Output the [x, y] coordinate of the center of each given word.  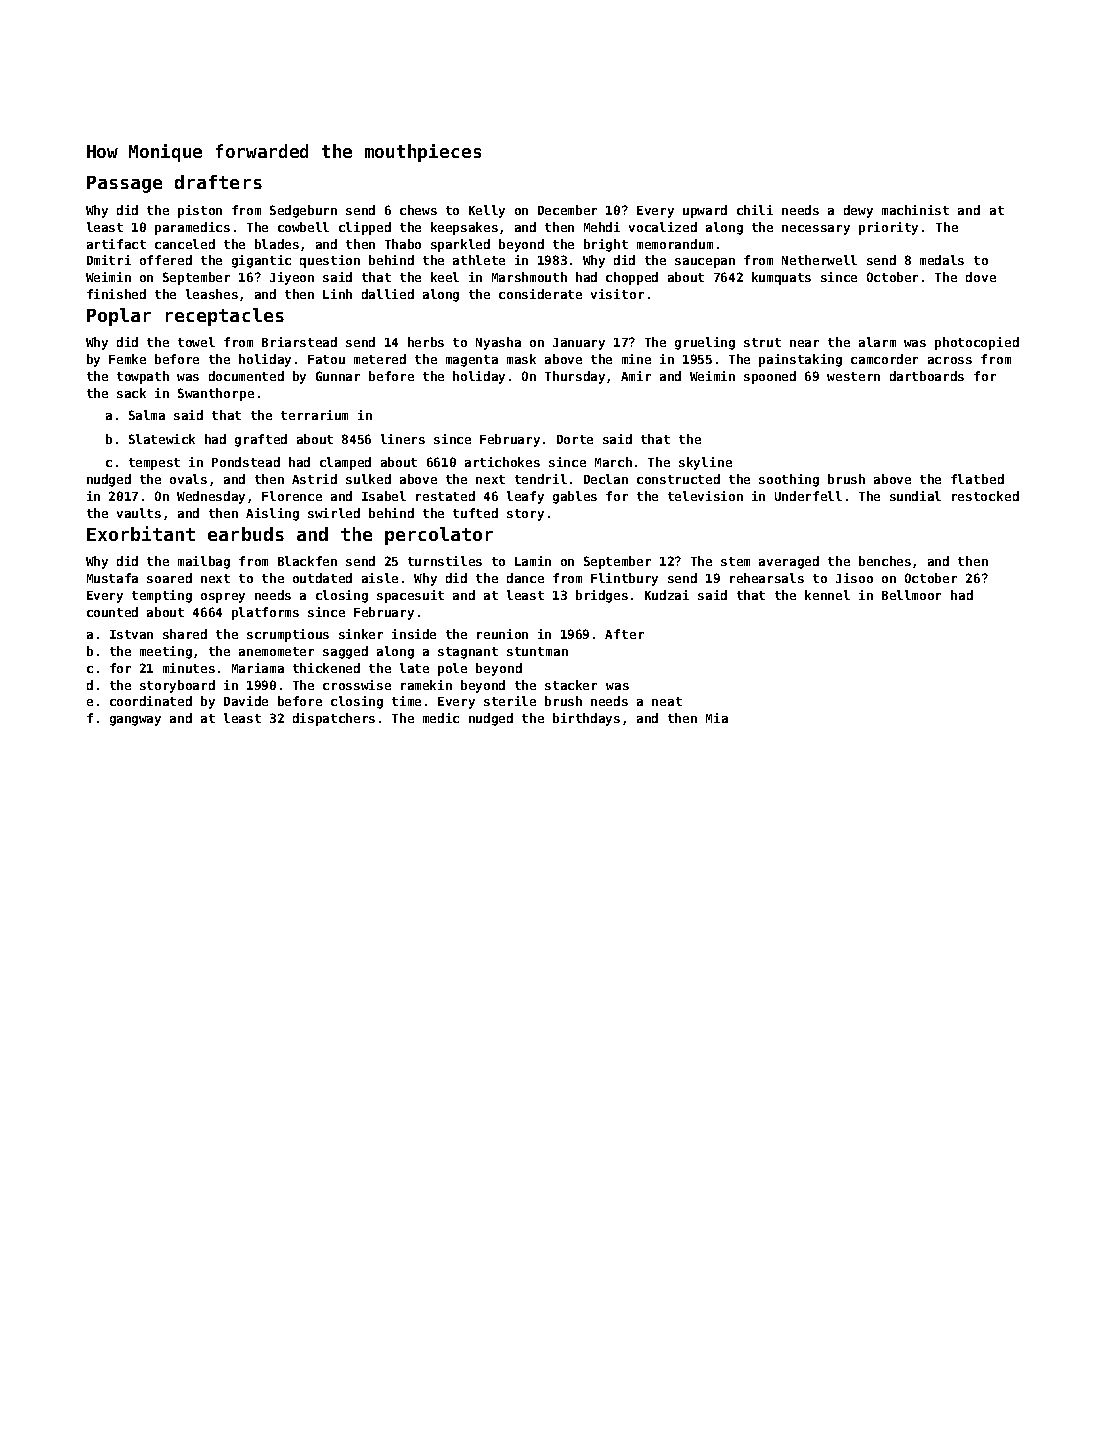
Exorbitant [141, 533]
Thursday [575, 377]
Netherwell [819, 260]
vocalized [663, 227]
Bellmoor [911, 595]
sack [131, 393]
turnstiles [445, 561]
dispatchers [334, 719]
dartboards [927, 376]
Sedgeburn [303, 211]
